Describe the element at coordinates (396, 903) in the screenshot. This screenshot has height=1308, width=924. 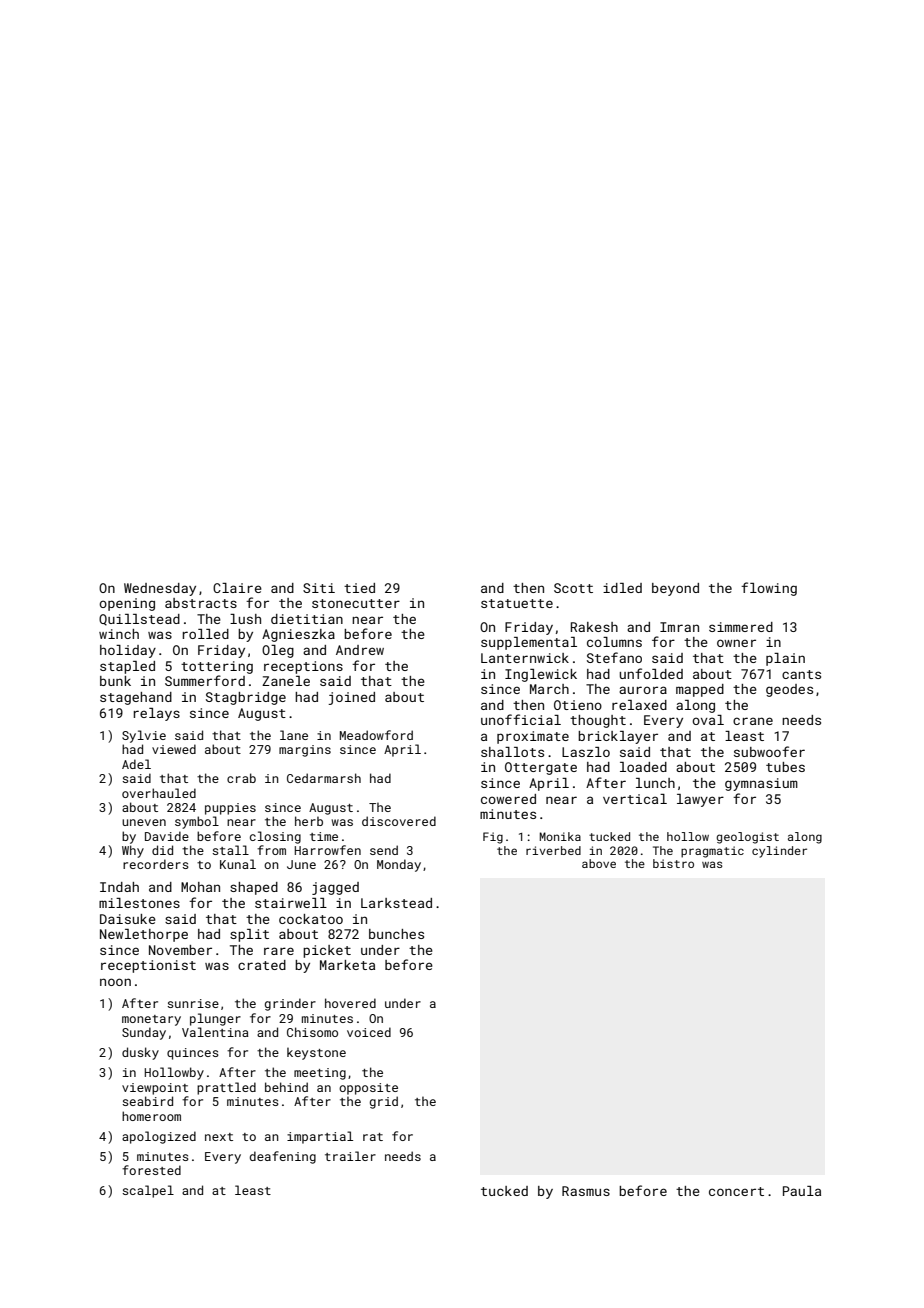
I see `Larkstead` at that location.
